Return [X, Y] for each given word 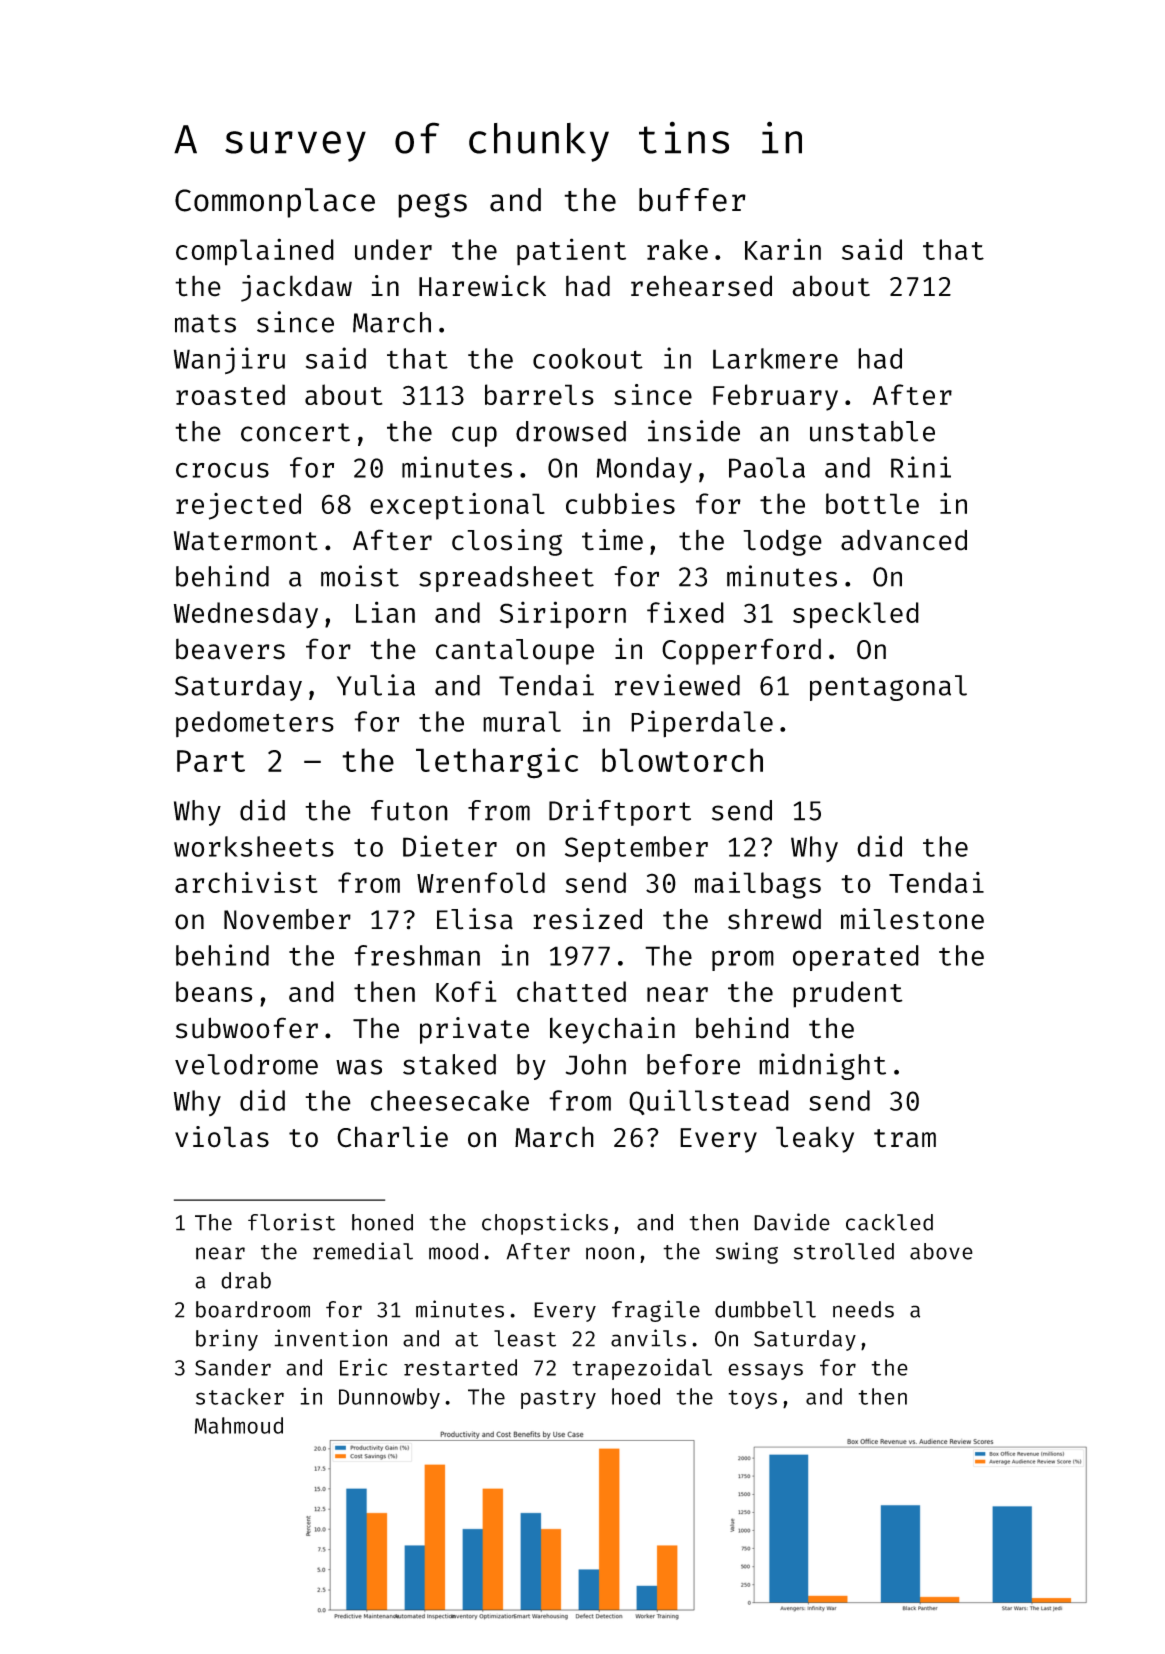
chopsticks [545, 1224]
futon [409, 810]
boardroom [253, 1309]
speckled [856, 615]
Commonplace [275, 203]
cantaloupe [515, 652]
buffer [692, 200]
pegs [432, 205]
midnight [822, 1066]
